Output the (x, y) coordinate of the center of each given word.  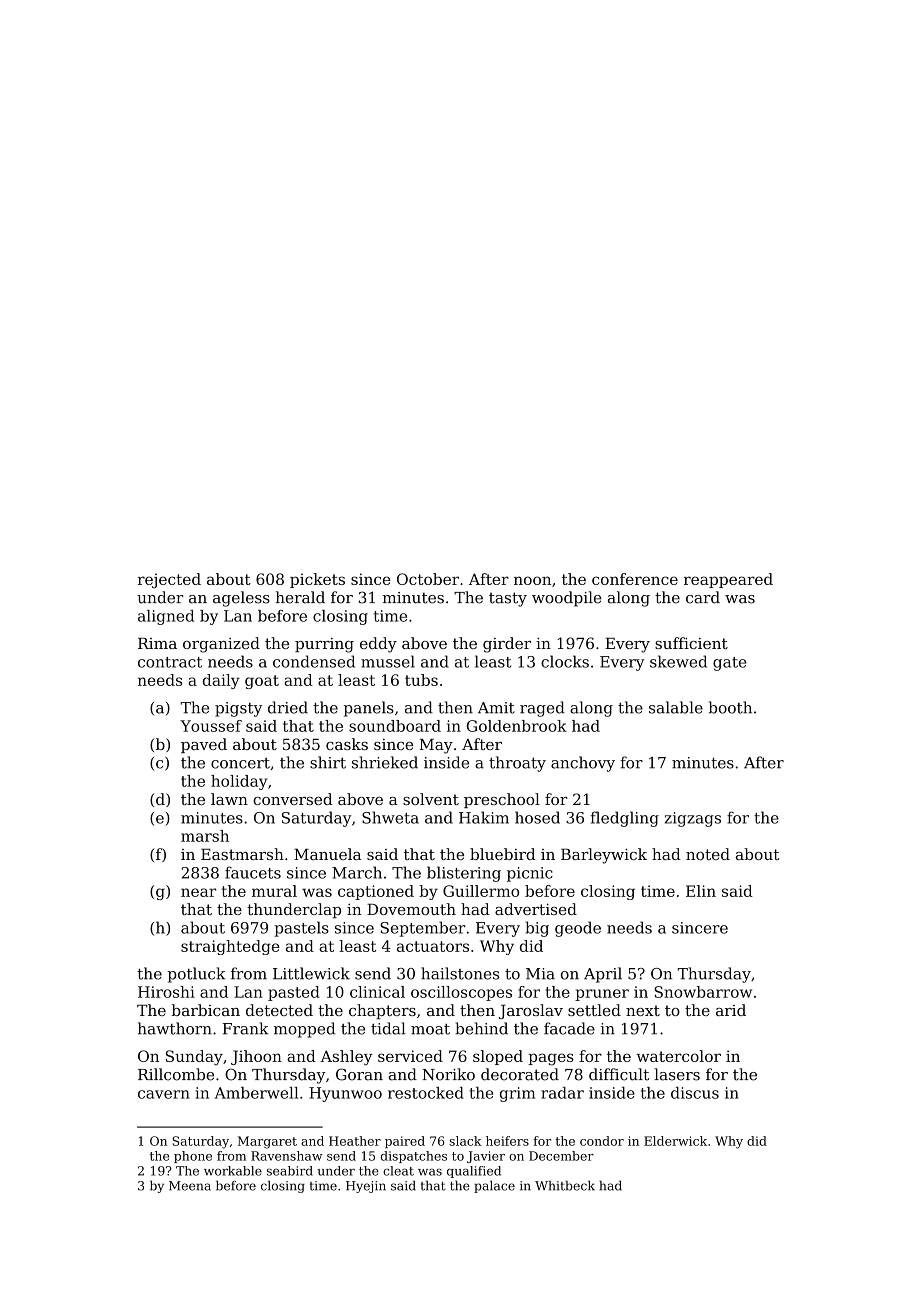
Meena (190, 1186)
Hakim (484, 817)
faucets (253, 872)
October (428, 579)
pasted (294, 993)
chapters (382, 1011)
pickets (317, 580)
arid (731, 1010)
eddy (378, 645)
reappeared (728, 580)
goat (262, 682)
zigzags (693, 819)
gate (730, 664)
